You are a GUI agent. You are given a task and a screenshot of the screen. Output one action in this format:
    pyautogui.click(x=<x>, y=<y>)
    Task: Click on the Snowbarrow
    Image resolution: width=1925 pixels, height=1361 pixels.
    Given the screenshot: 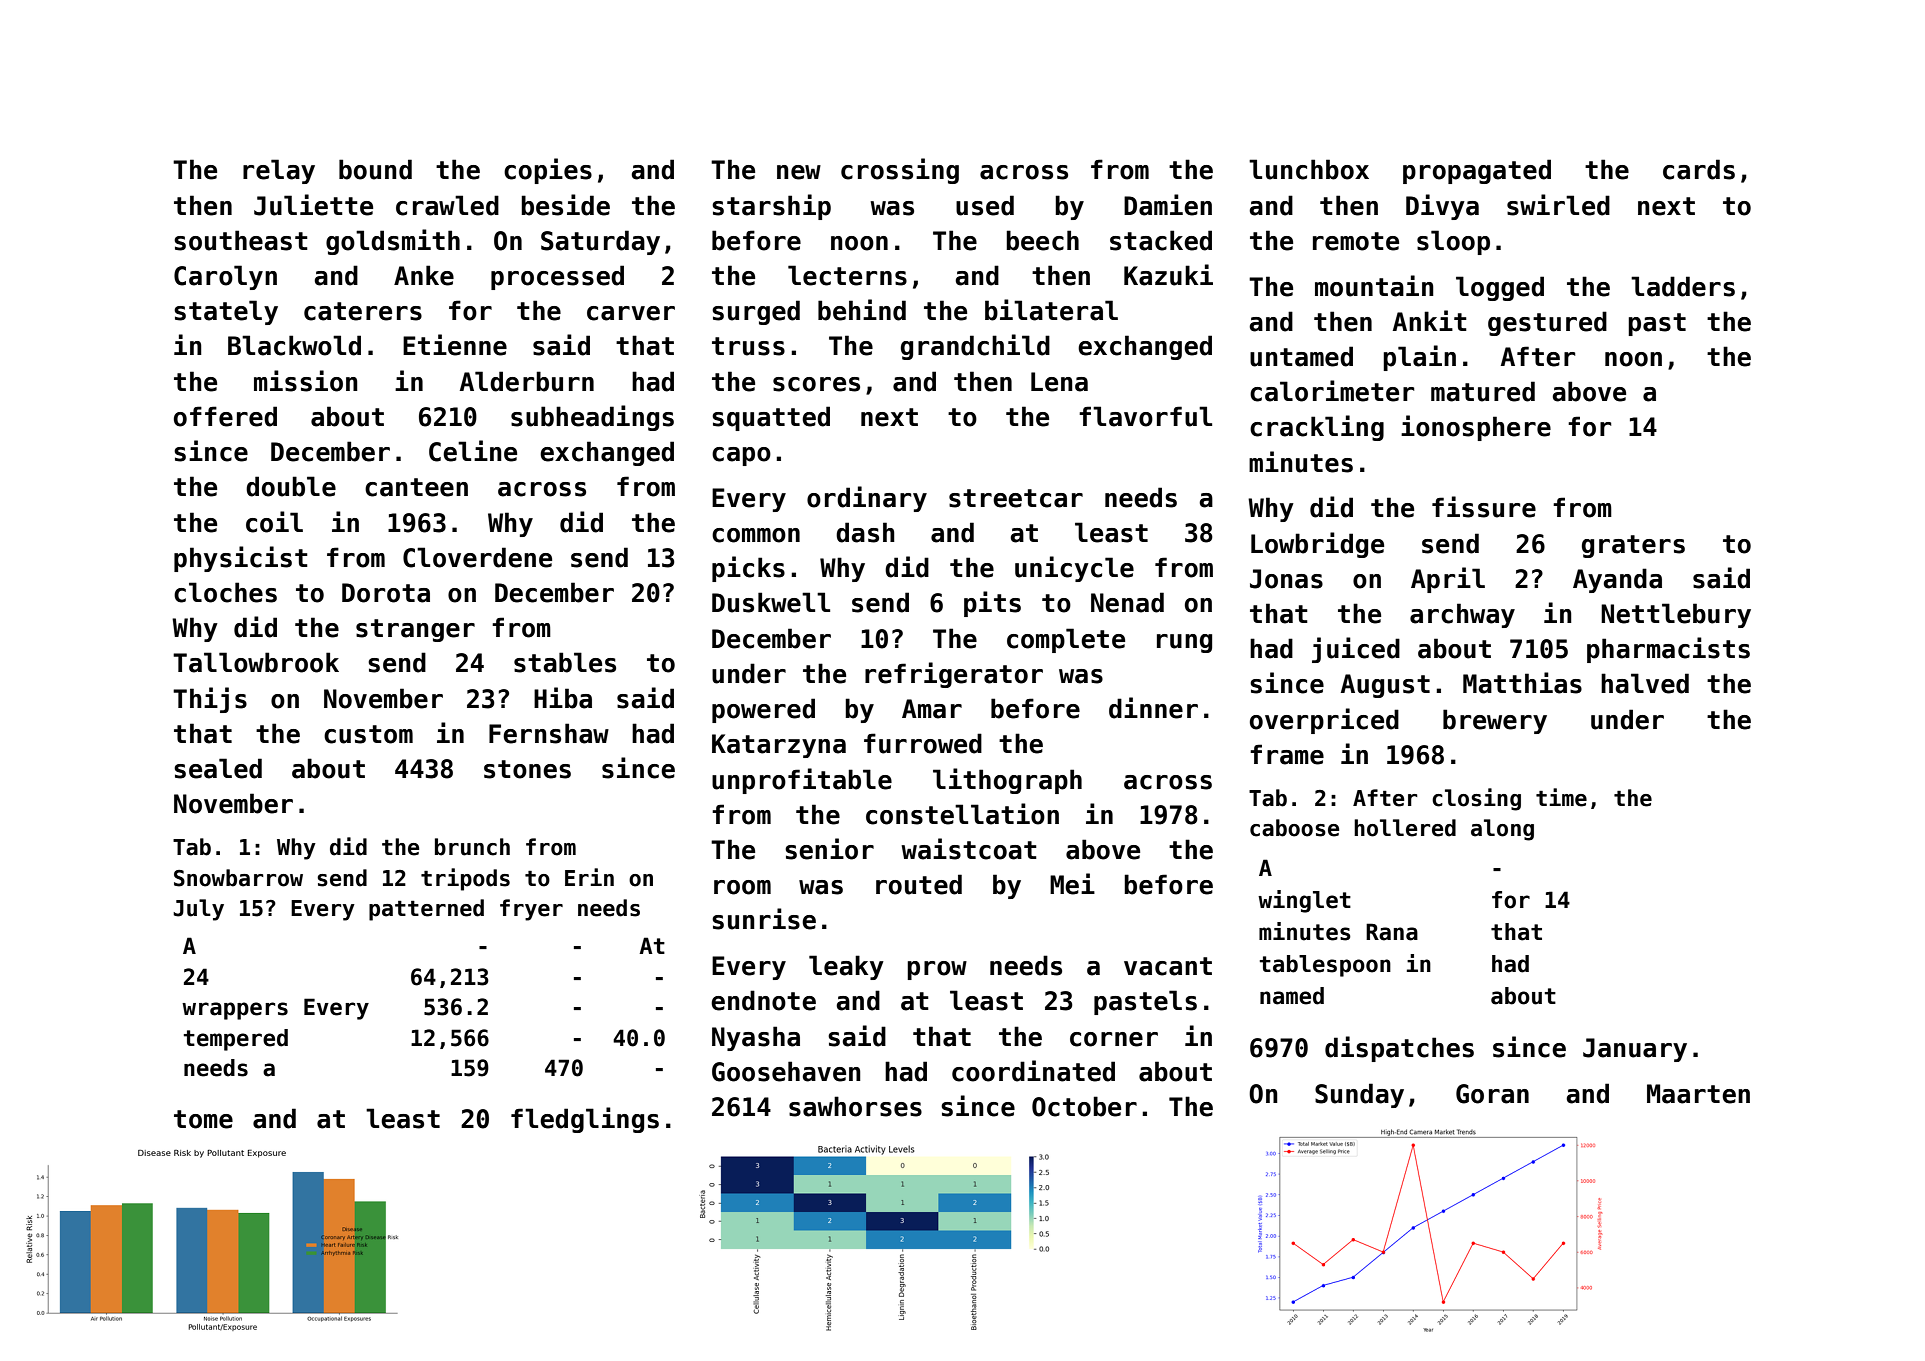 What is the action you would take?
    pyautogui.click(x=238, y=878)
